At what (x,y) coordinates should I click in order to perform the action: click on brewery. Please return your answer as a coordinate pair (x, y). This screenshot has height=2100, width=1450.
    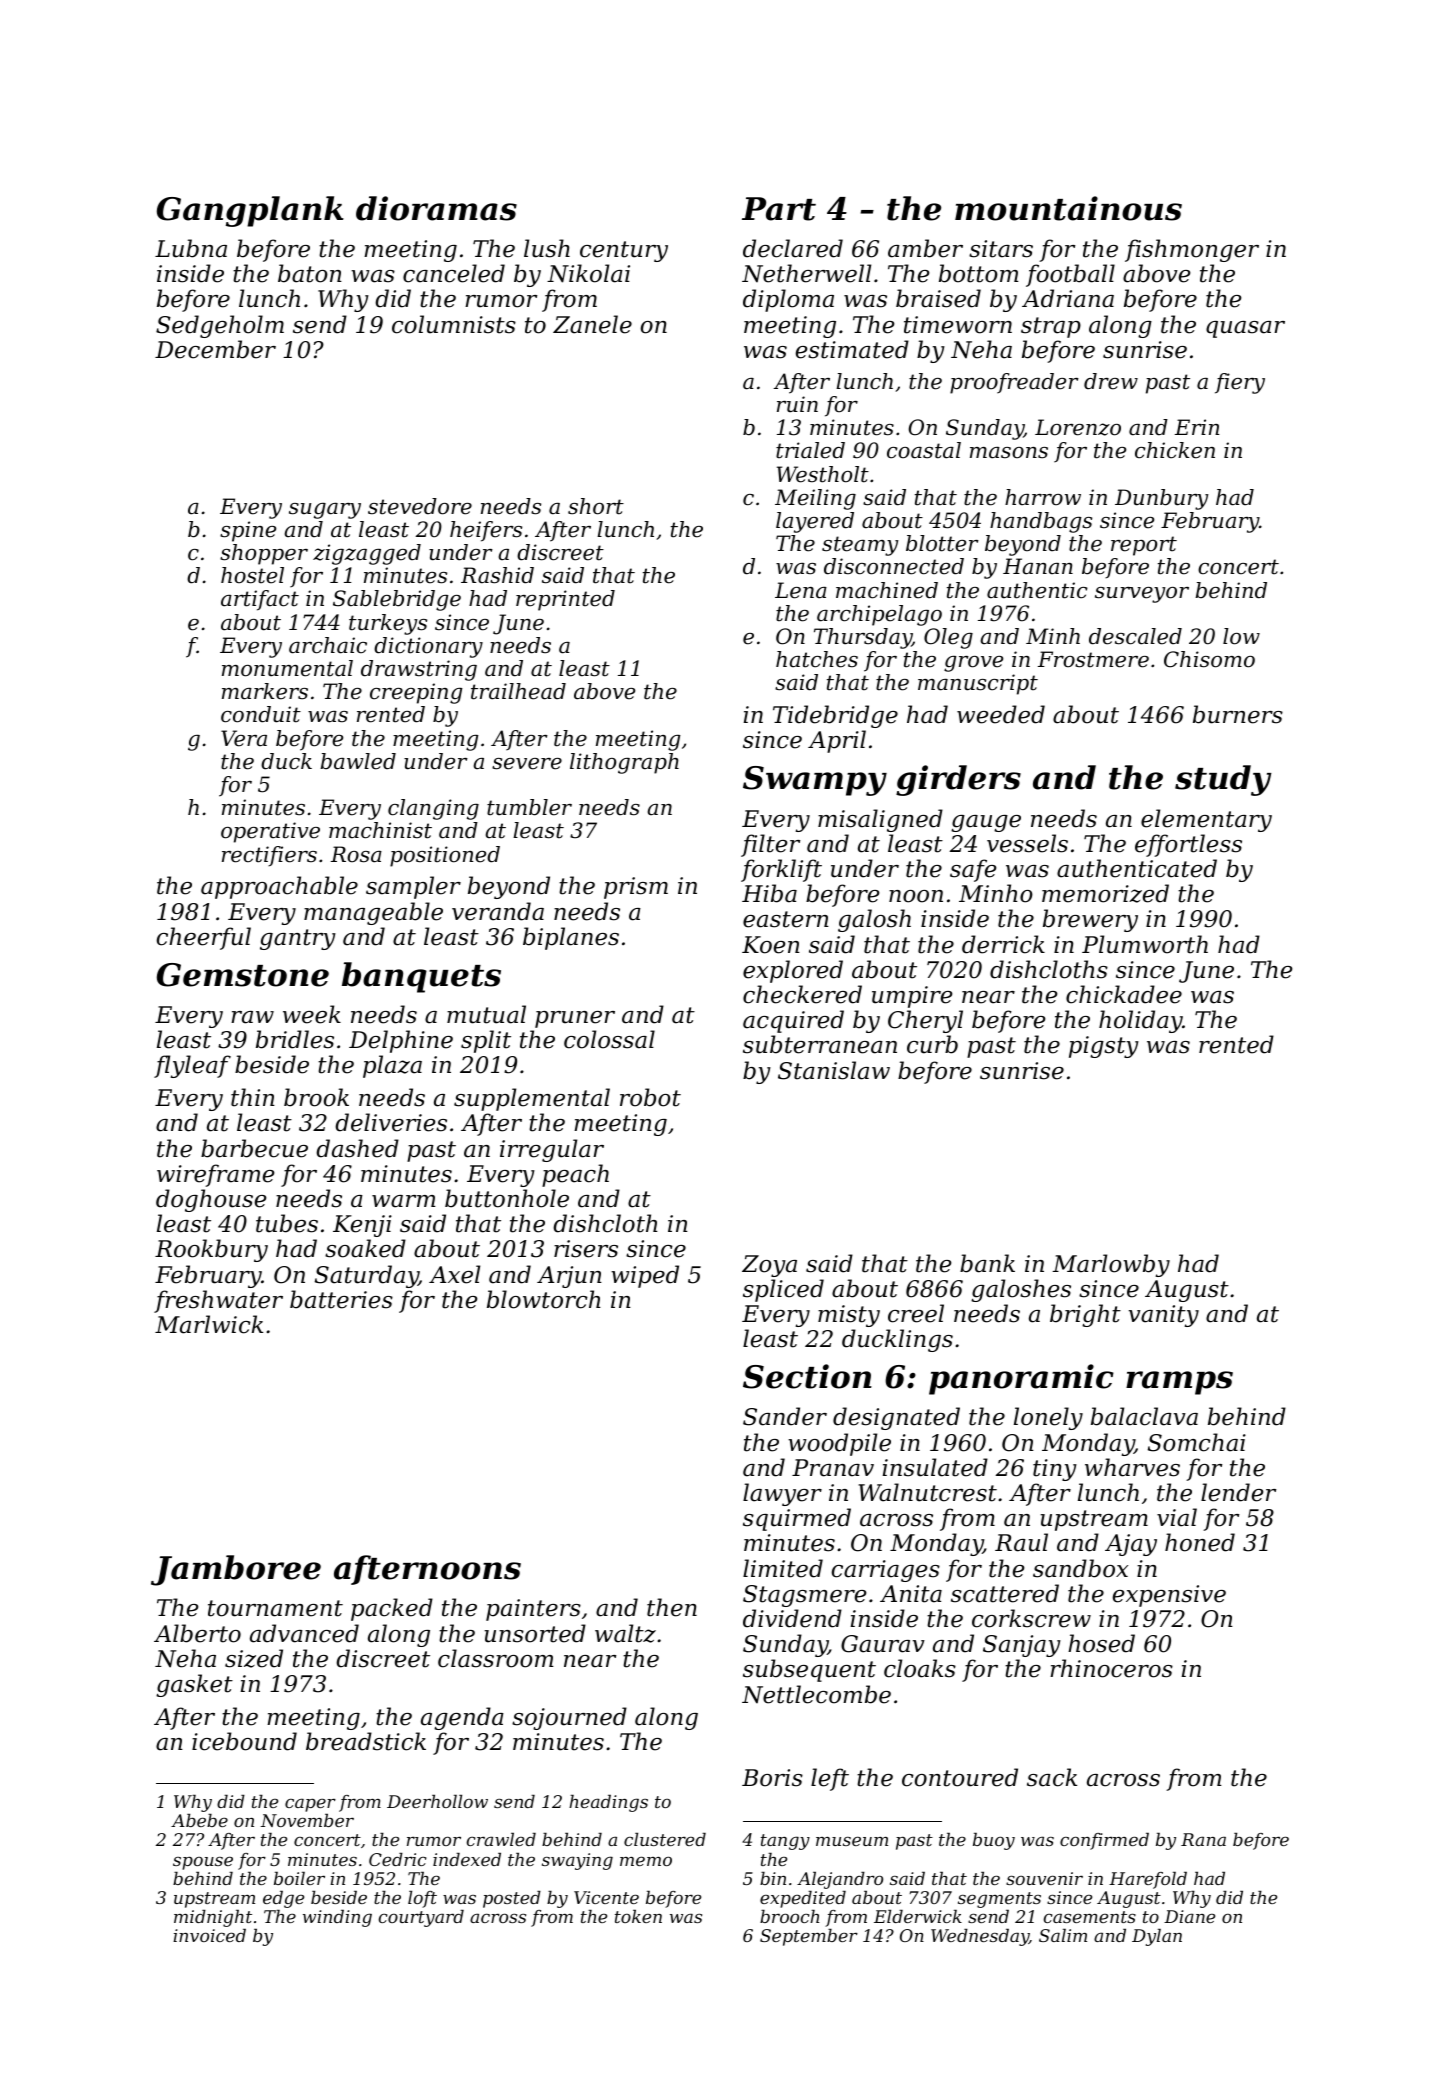
    Looking at the image, I should click on (1090, 920).
